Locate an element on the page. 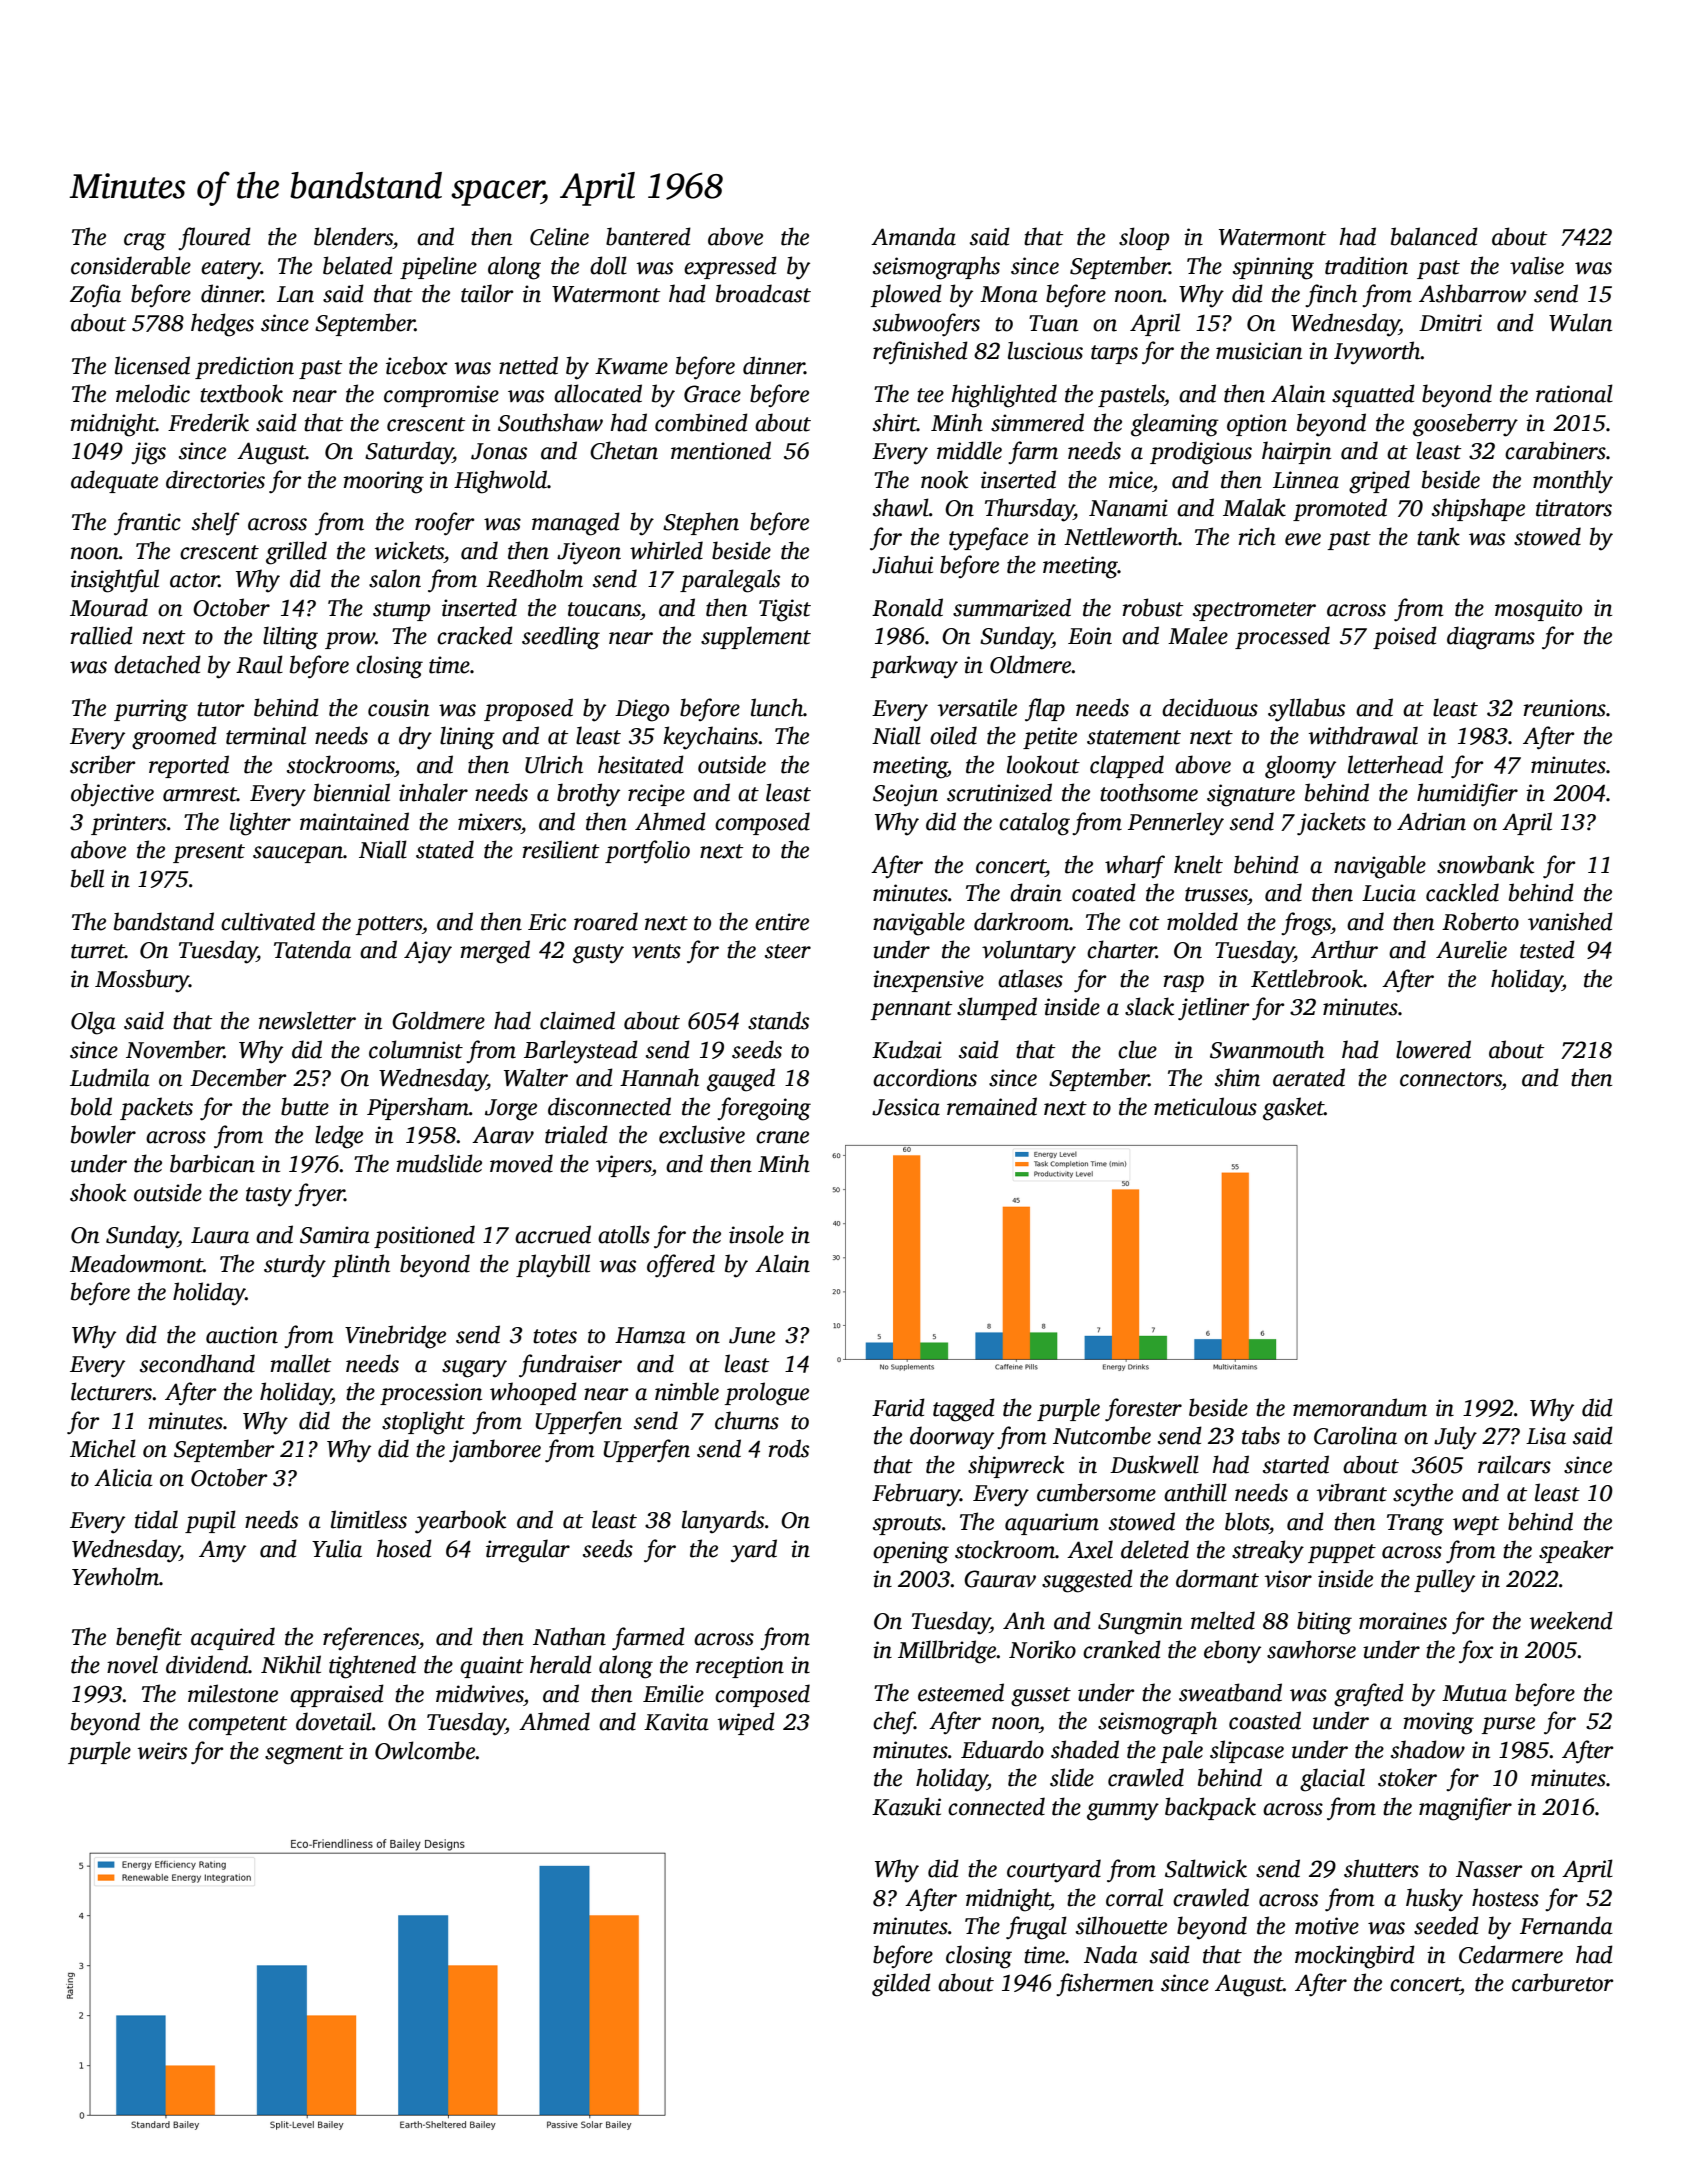  titrators is located at coordinates (1574, 508).
